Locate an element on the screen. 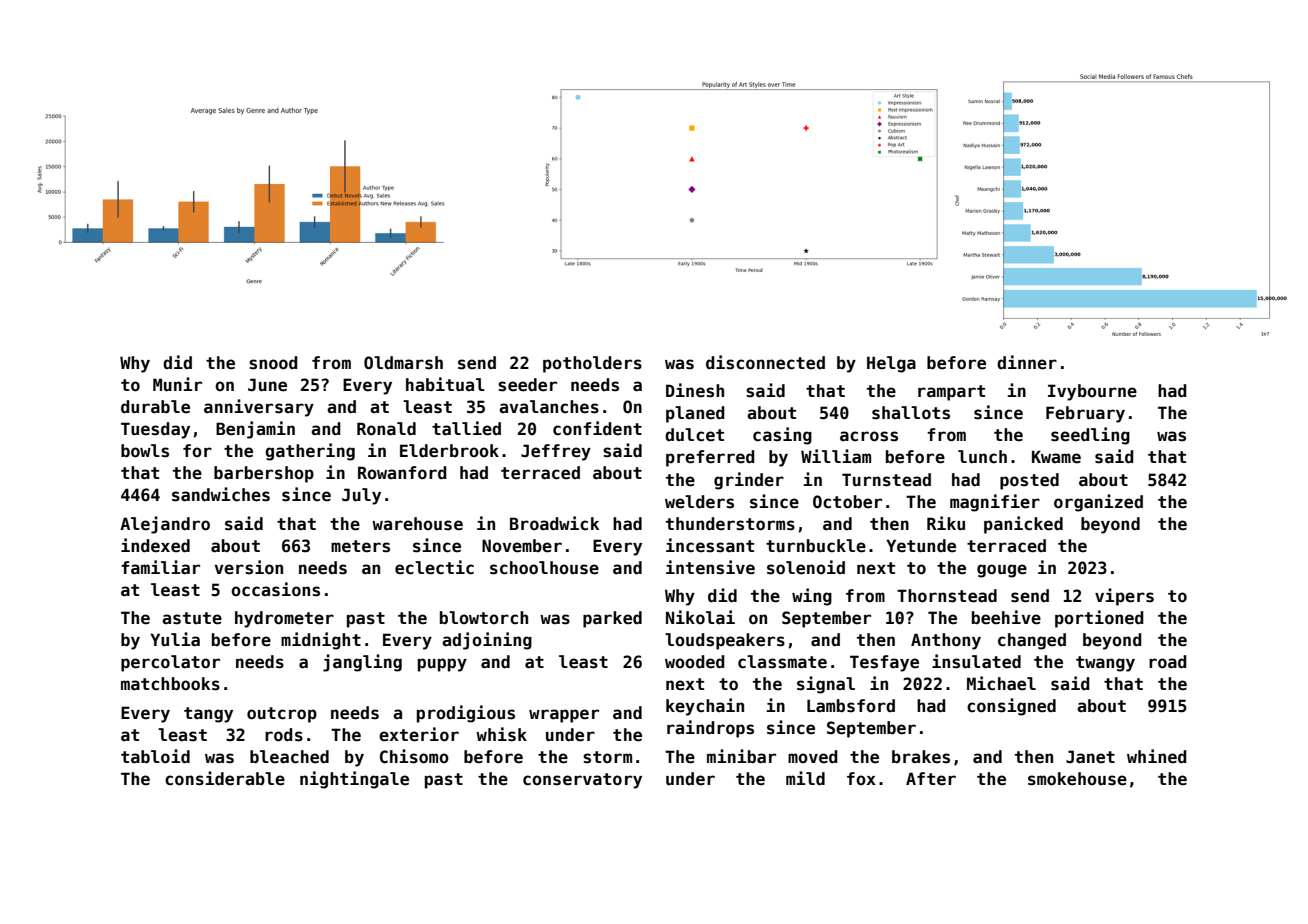 The width and height of the screenshot is (1308, 924). Rowanford is located at coordinates (402, 473).
